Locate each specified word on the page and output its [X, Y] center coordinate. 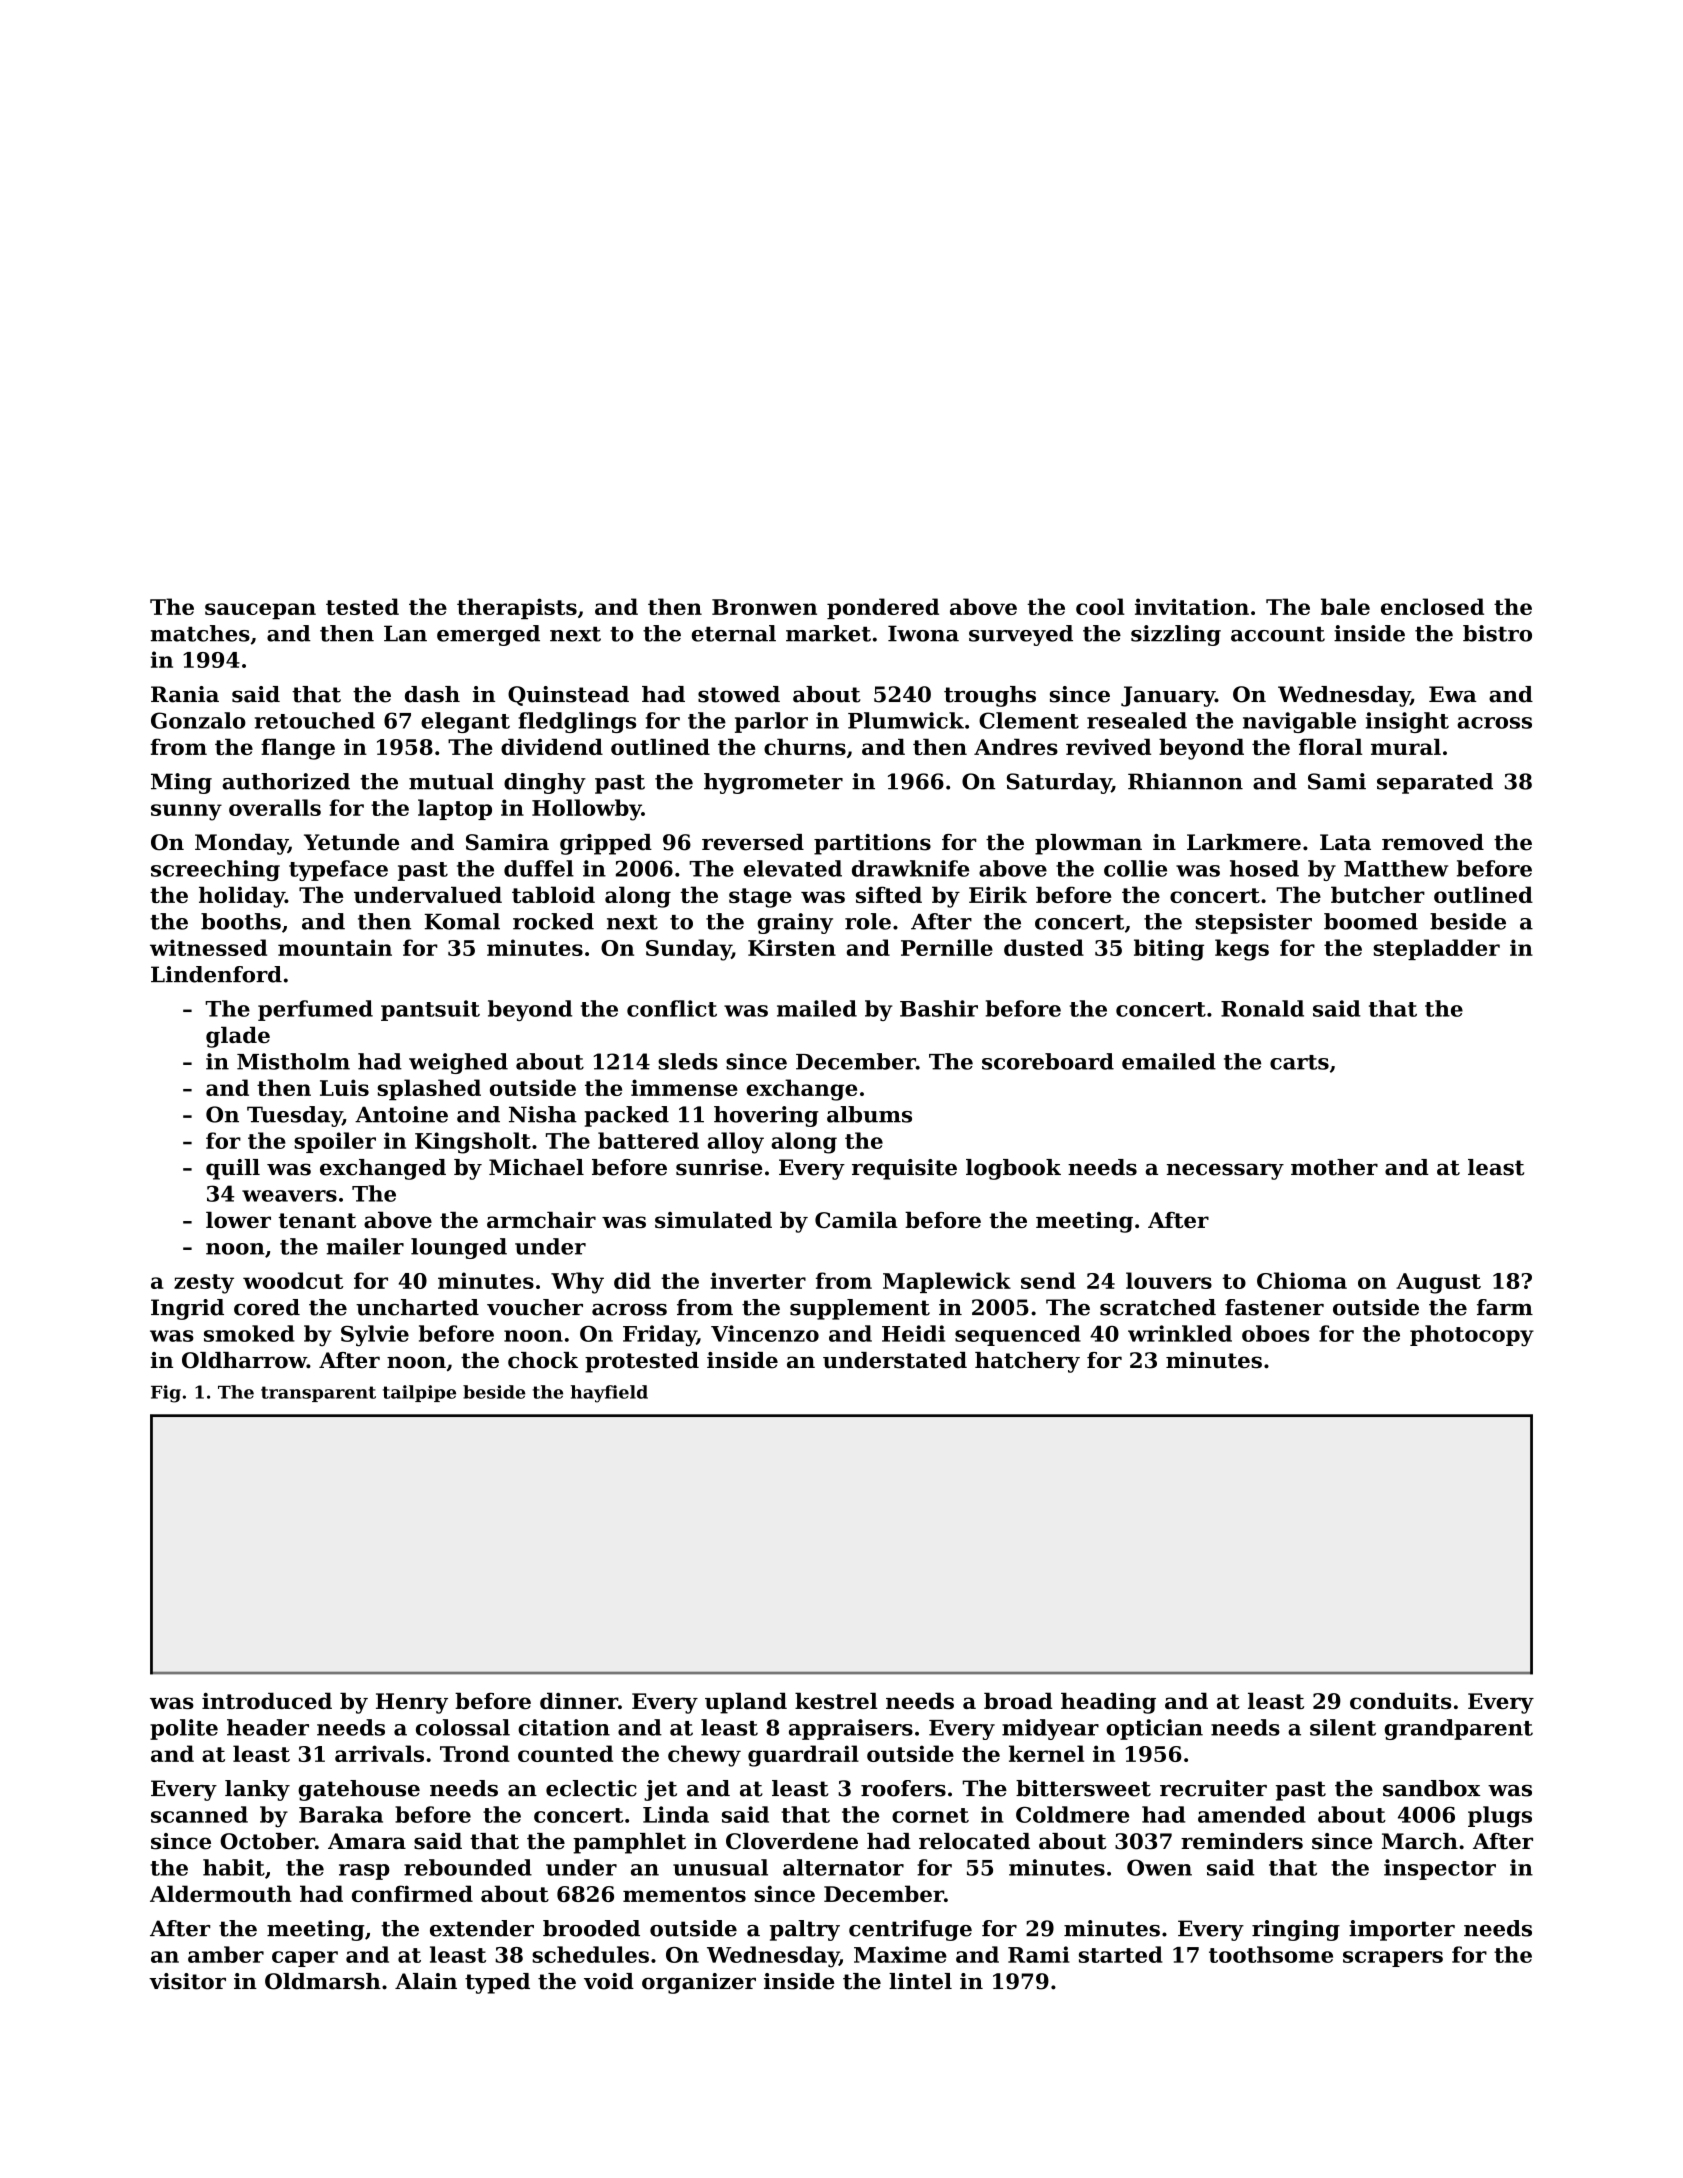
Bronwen [764, 607]
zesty [204, 1284]
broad [1018, 1700]
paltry [805, 1930]
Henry [412, 1703]
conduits [1400, 1700]
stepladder [1437, 949]
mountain [335, 947]
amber [226, 1954]
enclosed [1432, 606]
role [868, 921]
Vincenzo [765, 1333]
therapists [517, 608]
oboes [1275, 1333]
